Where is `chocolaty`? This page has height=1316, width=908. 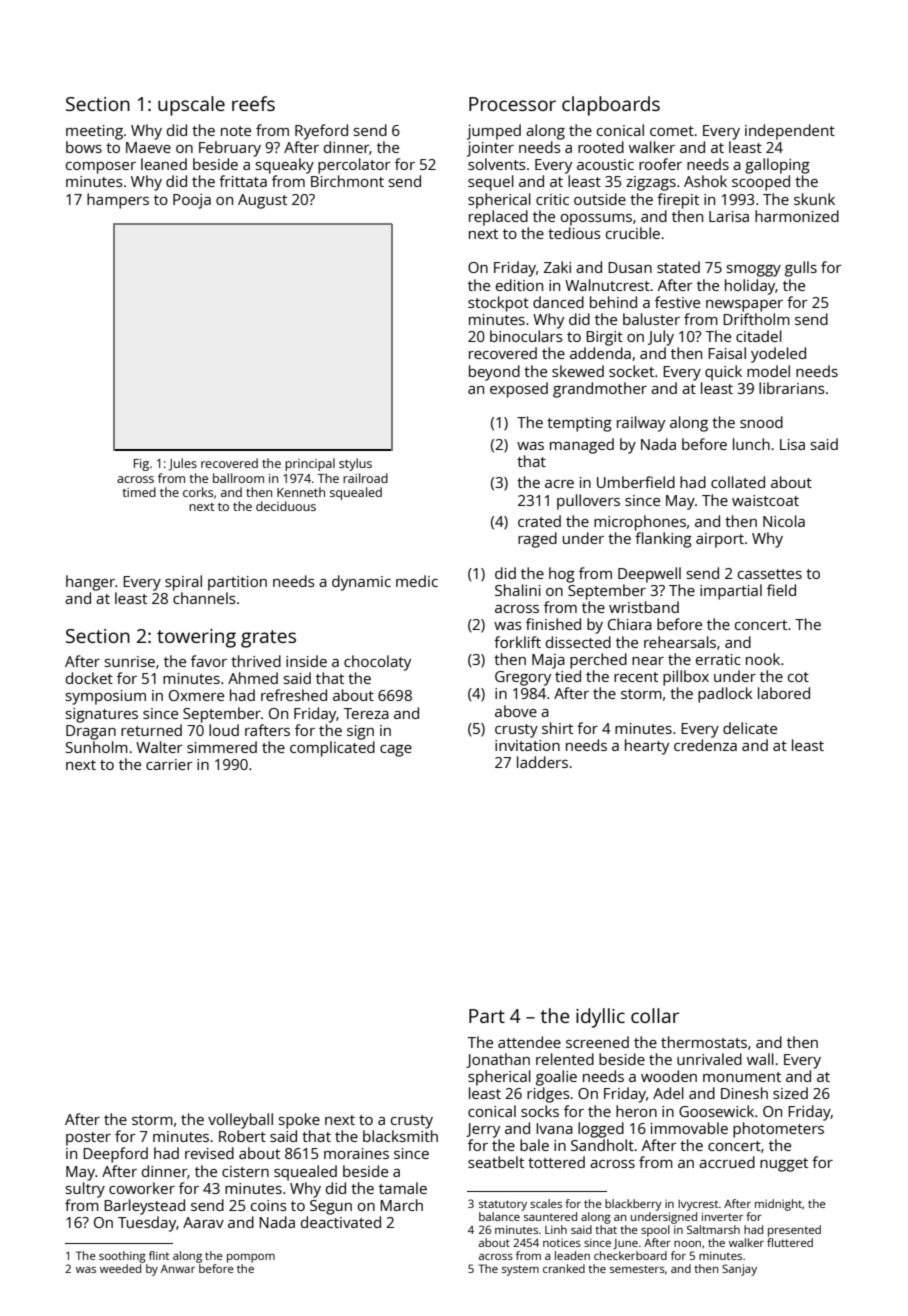 chocolaty is located at coordinates (377, 663).
